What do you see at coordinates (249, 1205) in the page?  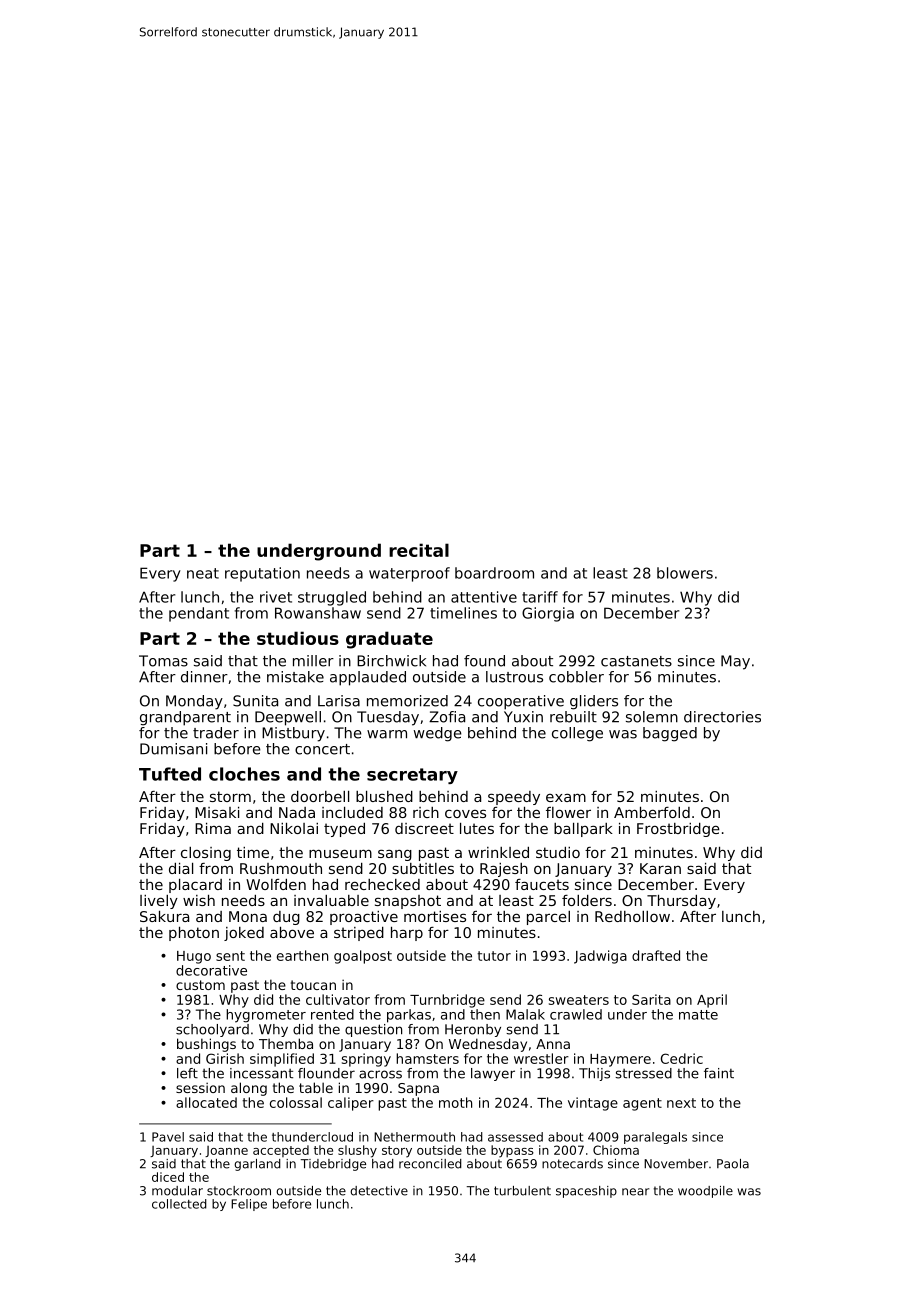 I see `Felipe` at bounding box center [249, 1205].
